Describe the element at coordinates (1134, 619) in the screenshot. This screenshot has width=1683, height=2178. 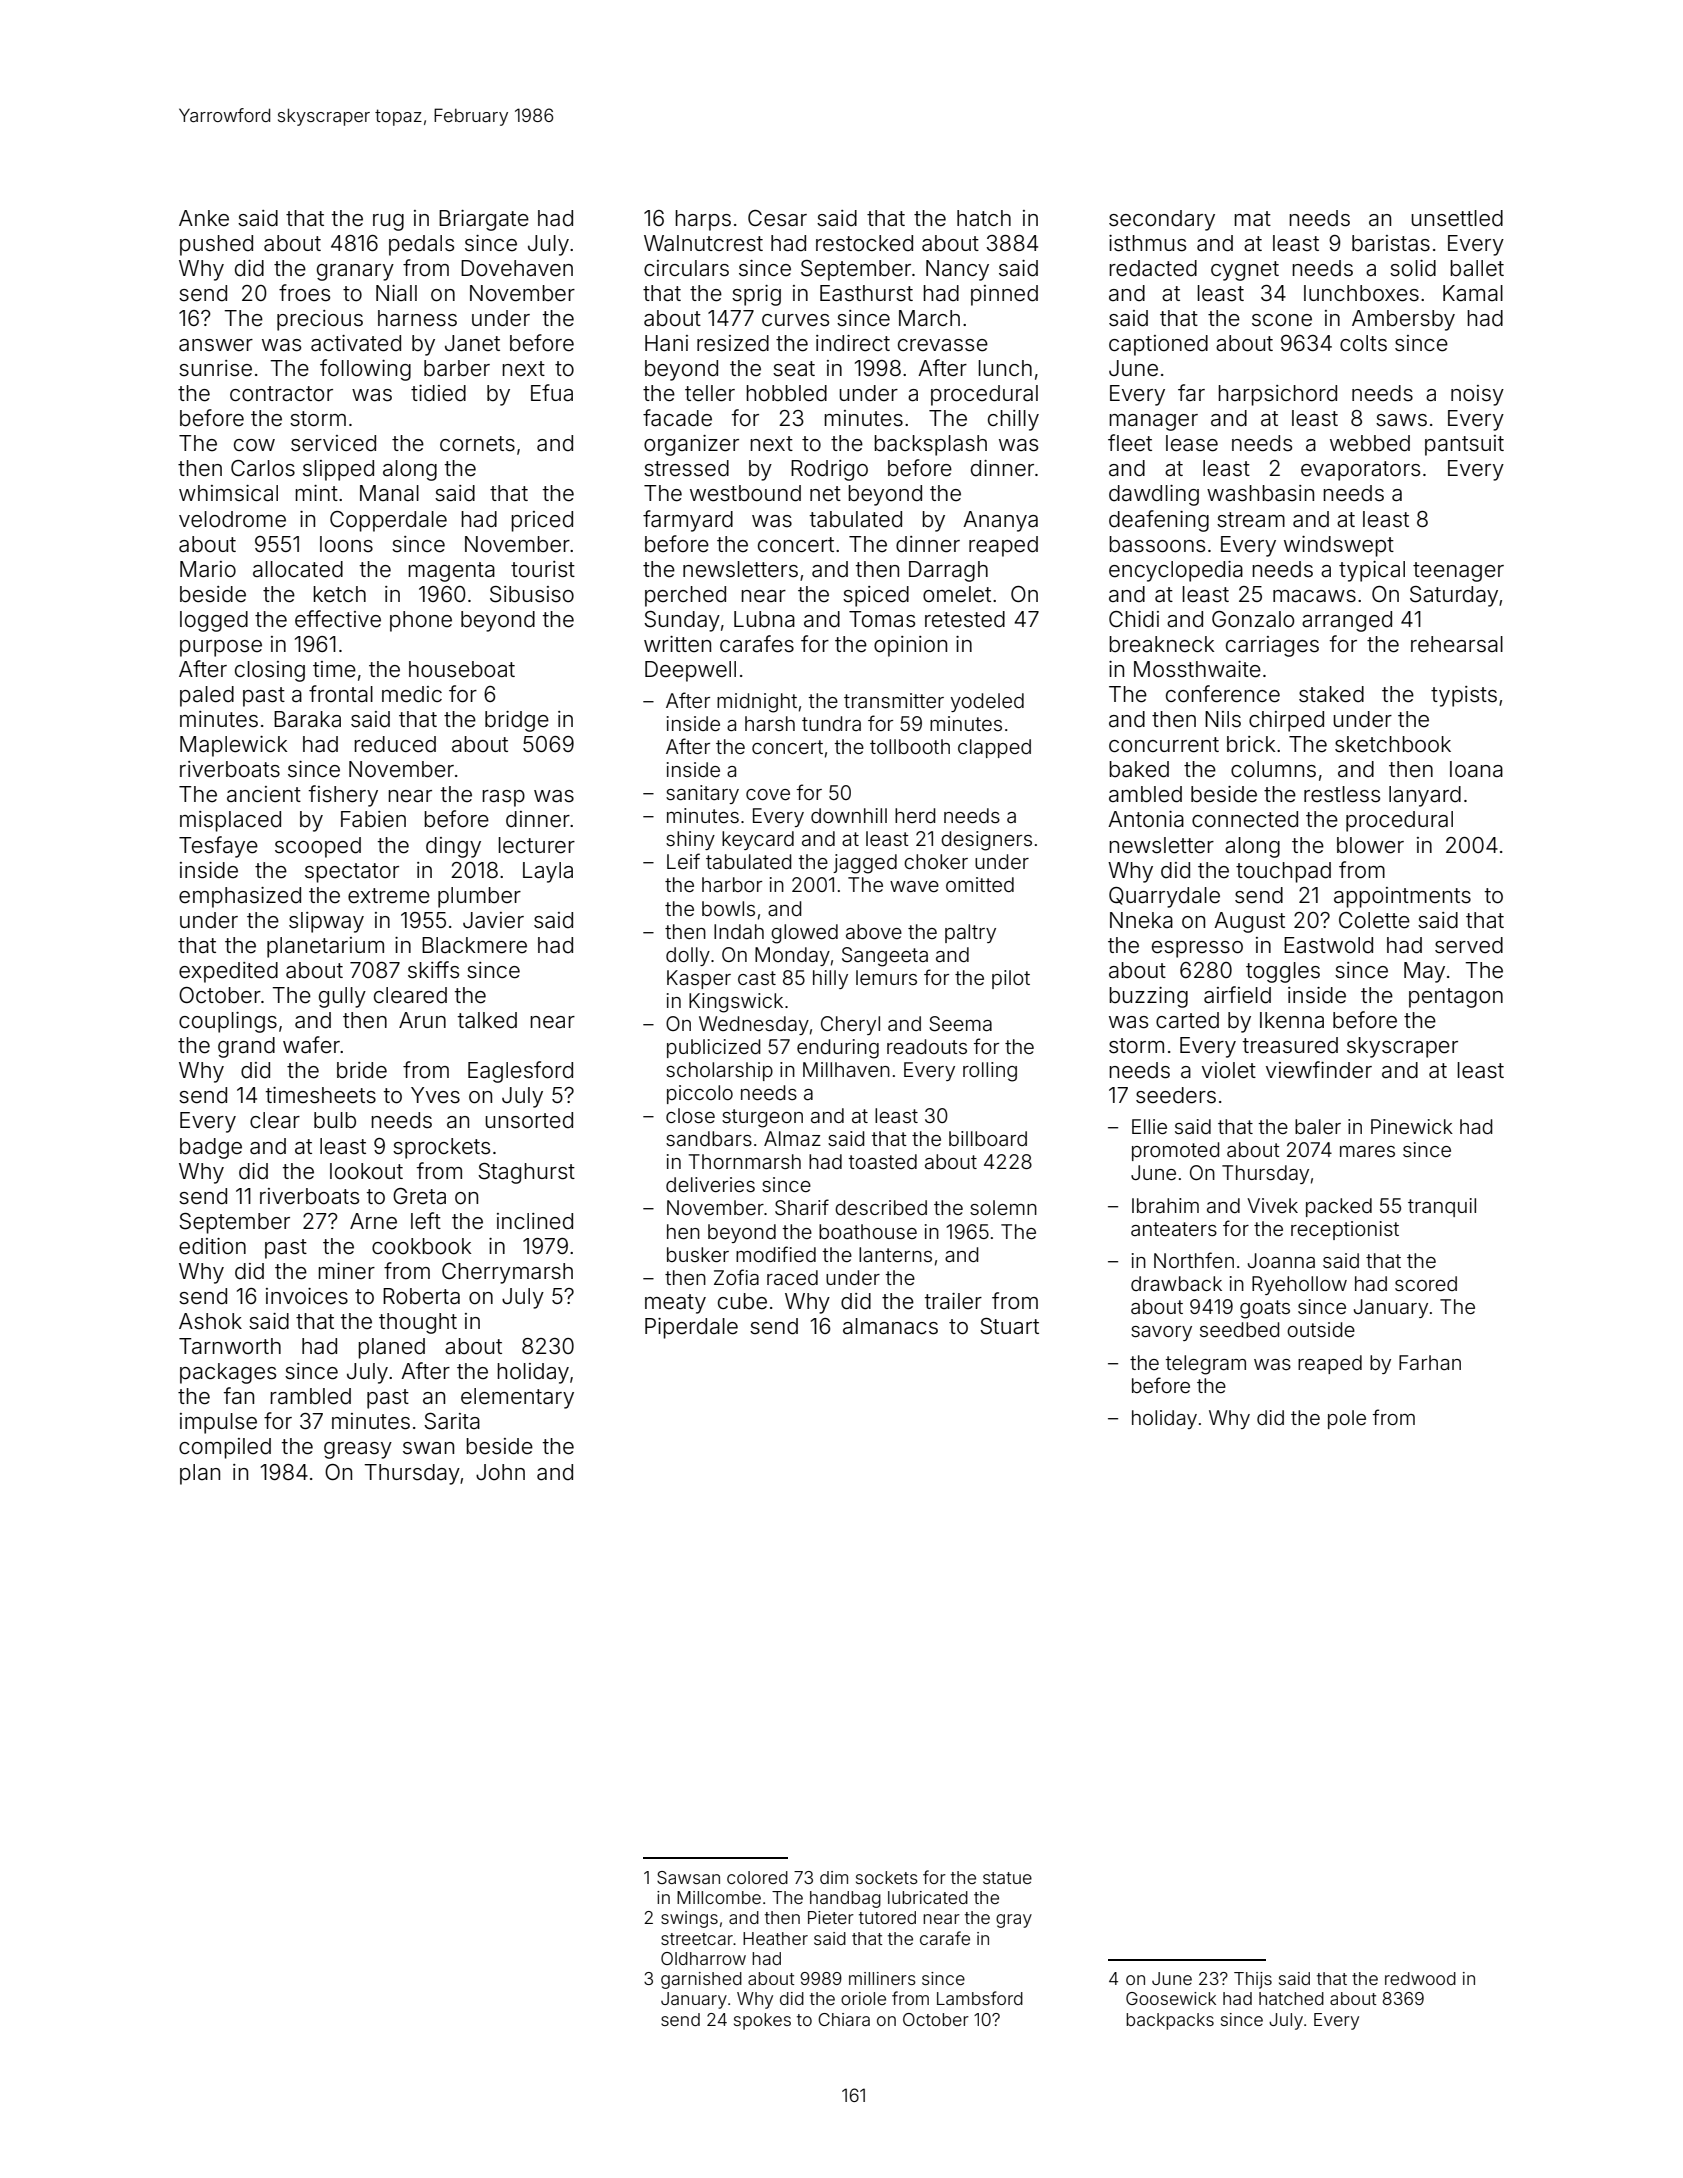
I see `Chidi` at that location.
